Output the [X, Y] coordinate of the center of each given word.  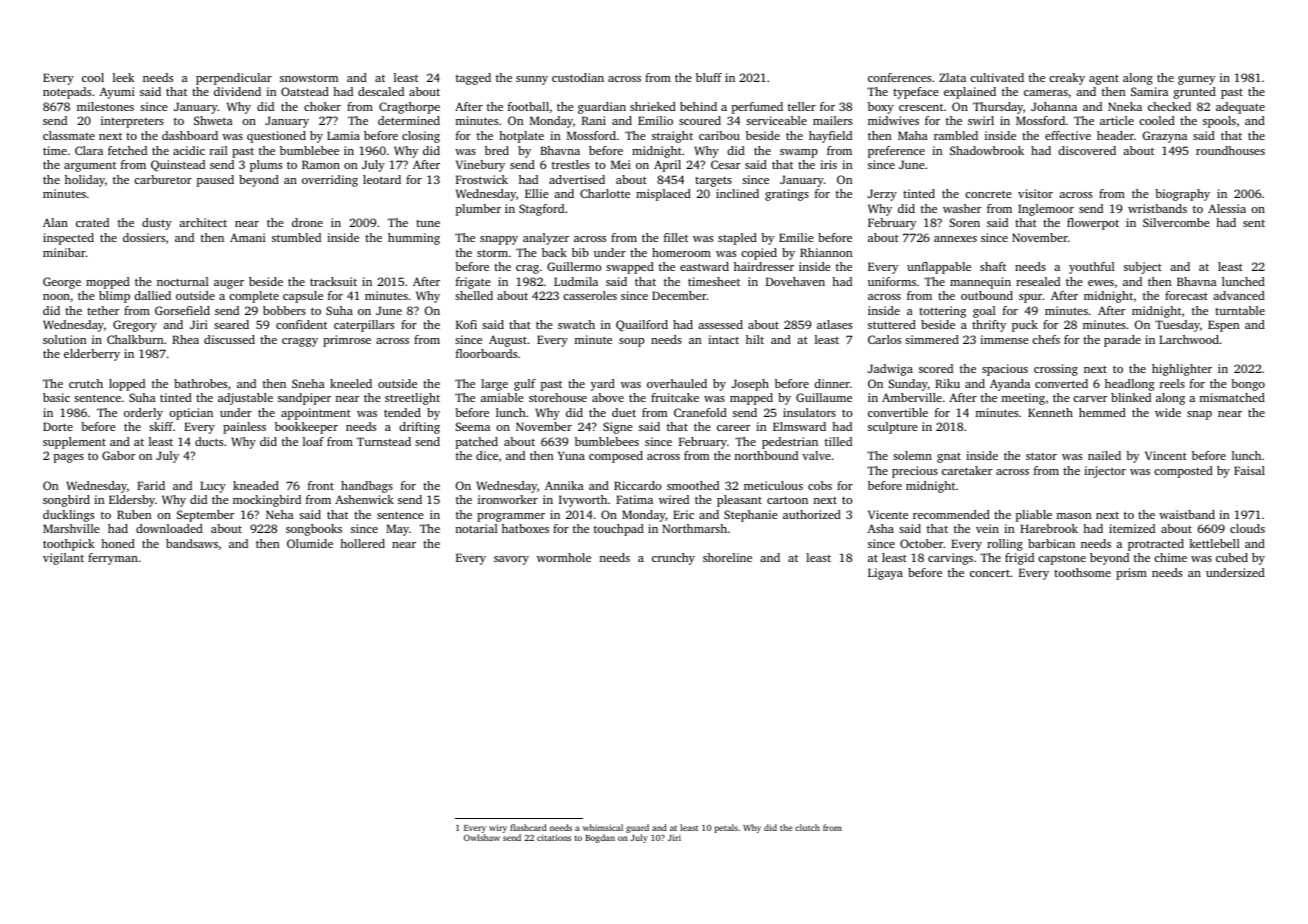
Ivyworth [583, 501]
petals [726, 828]
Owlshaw [482, 837]
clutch [807, 827]
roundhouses [1230, 150]
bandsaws [192, 543]
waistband [1187, 514]
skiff [161, 426]
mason [1074, 516]
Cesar [725, 164]
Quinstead [178, 165]
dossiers [144, 237]
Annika [564, 485]
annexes [955, 239]
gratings [787, 195]
